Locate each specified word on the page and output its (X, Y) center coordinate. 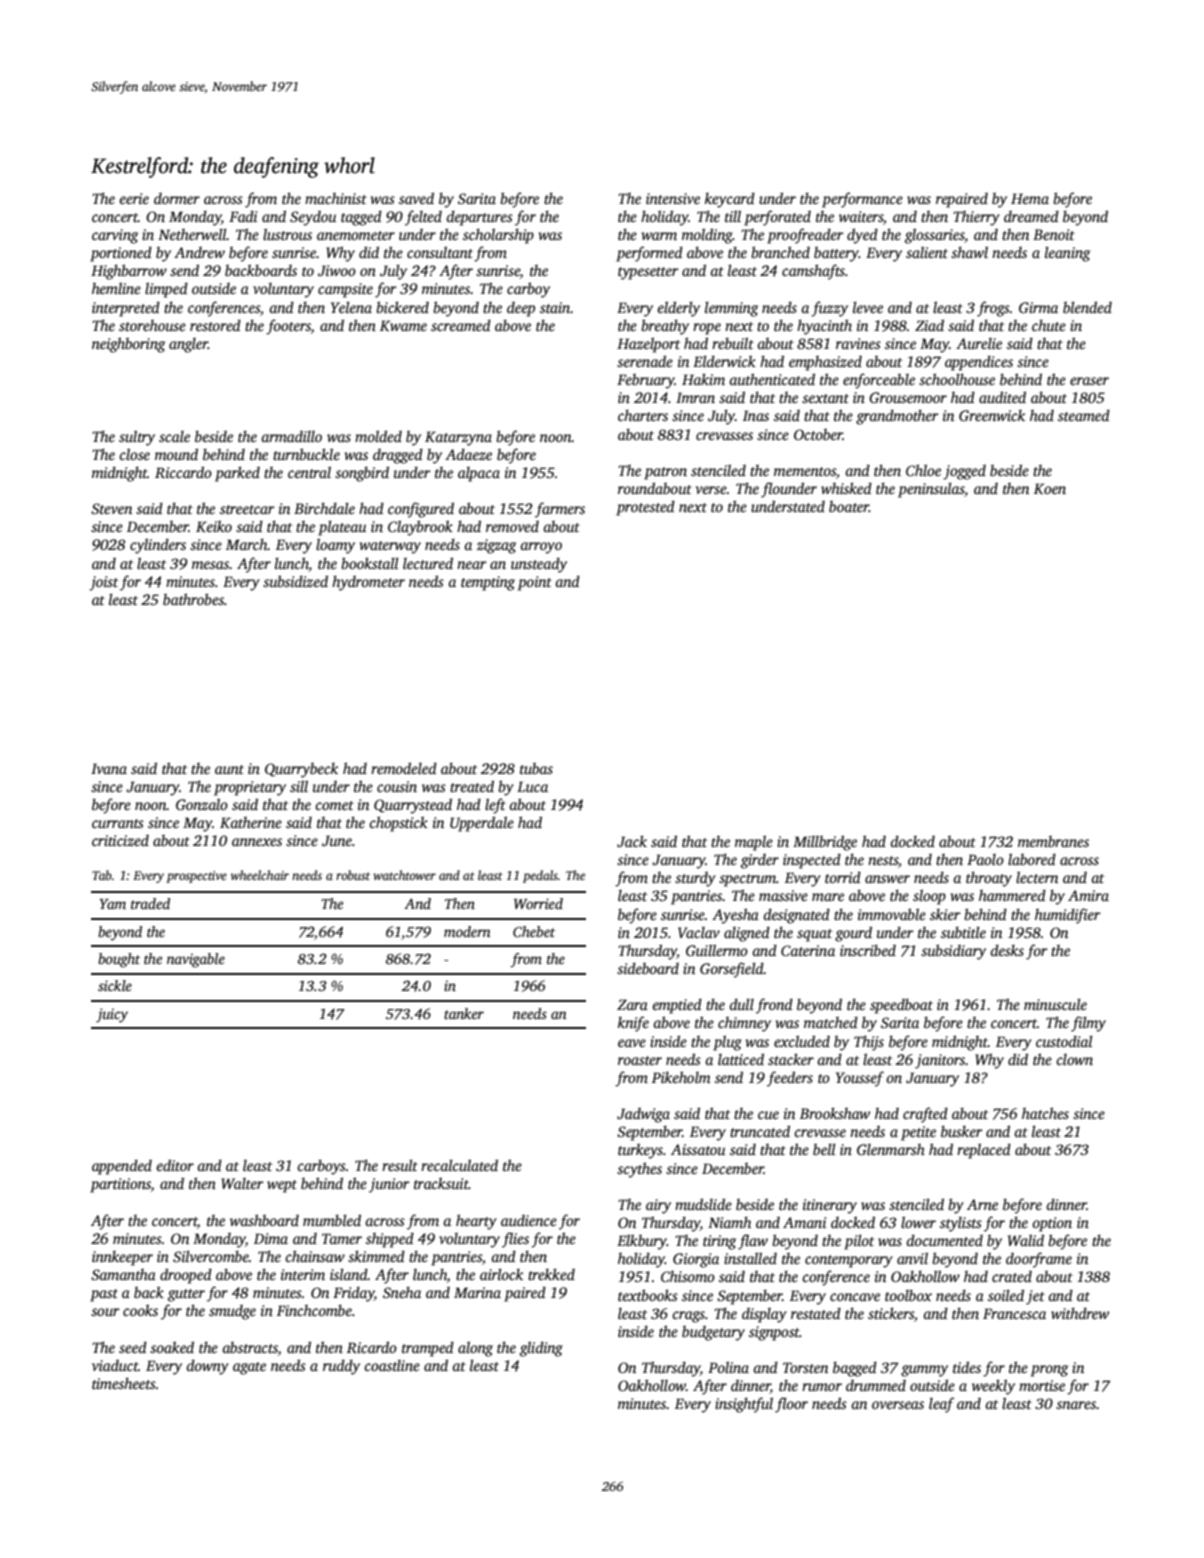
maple (754, 843)
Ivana (109, 768)
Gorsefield (732, 970)
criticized (120, 840)
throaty (989, 879)
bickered (402, 307)
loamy (335, 546)
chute (1049, 325)
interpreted (126, 309)
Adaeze (468, 454)
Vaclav (699, 932)
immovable (892, 914)
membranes (1053, 841)
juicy (112, 1015)
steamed (1084, 415)
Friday (353, 1294)
